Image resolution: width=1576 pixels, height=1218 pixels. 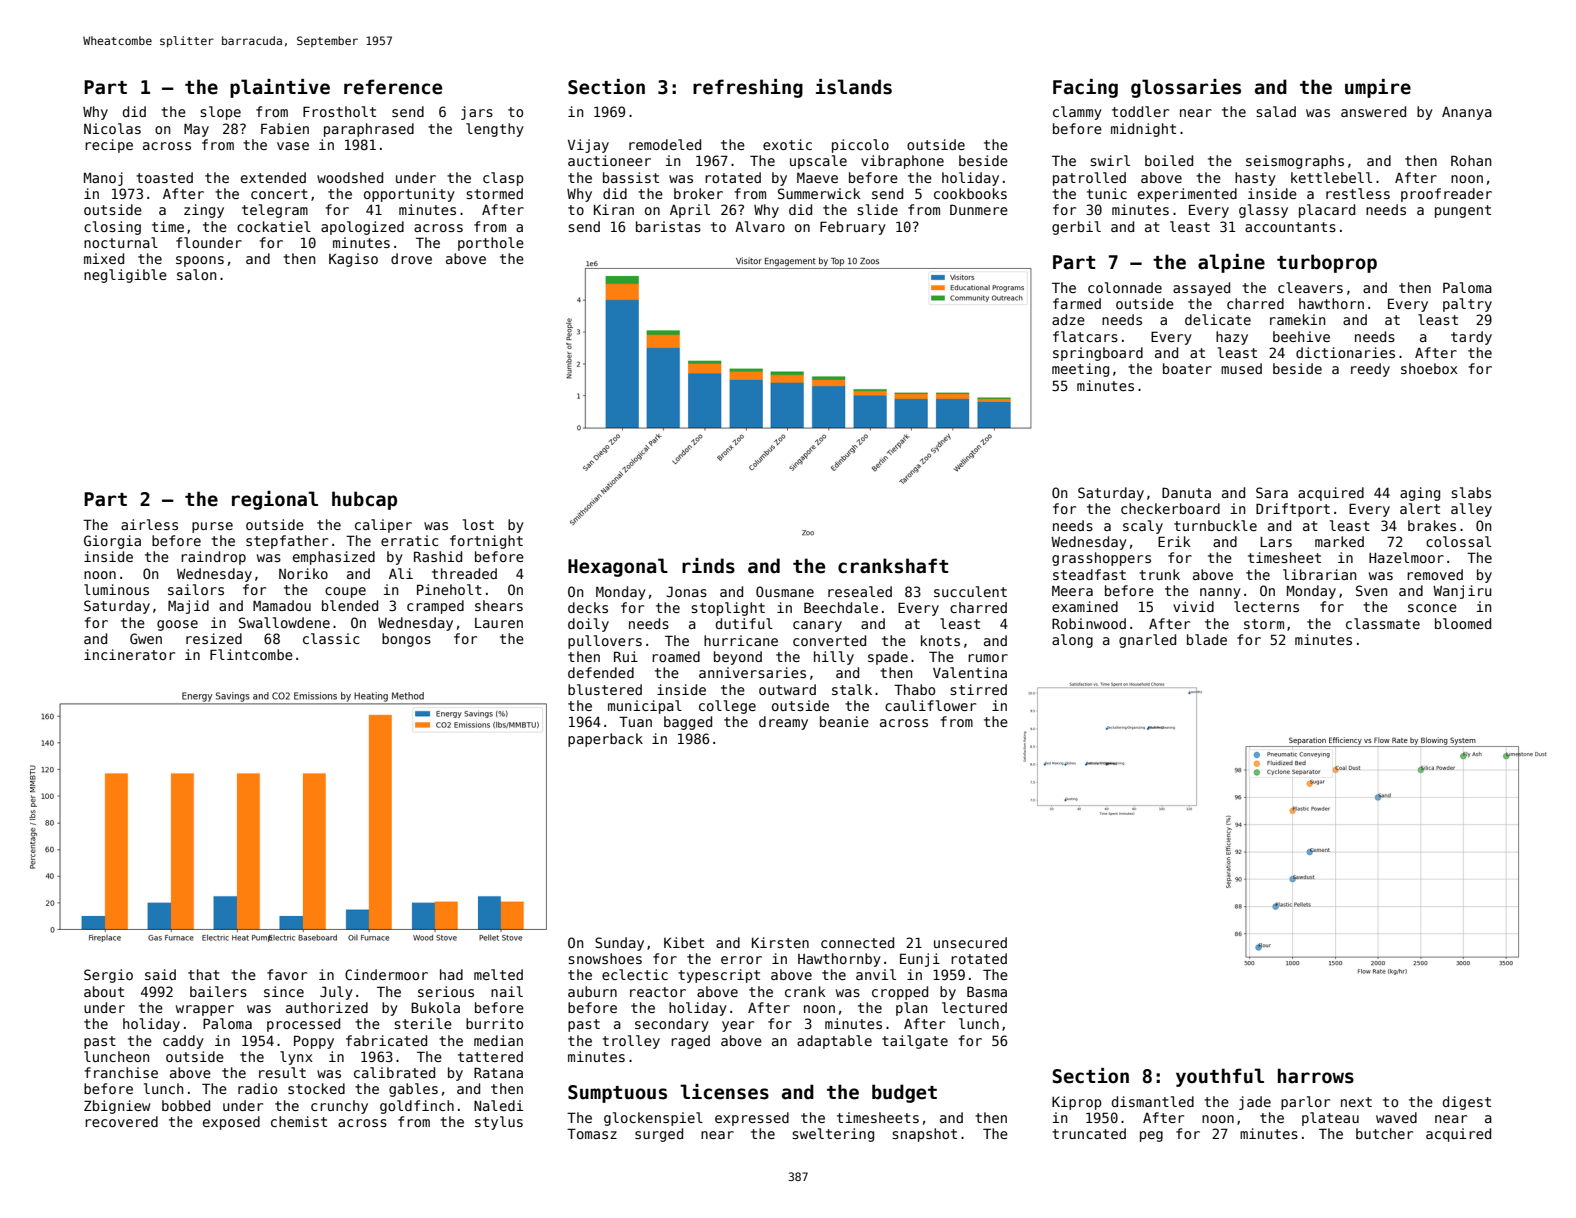 What do you see at coordinates (1378, 88) in the document?
I see `umpire` at bounding box center [1378, 88].
